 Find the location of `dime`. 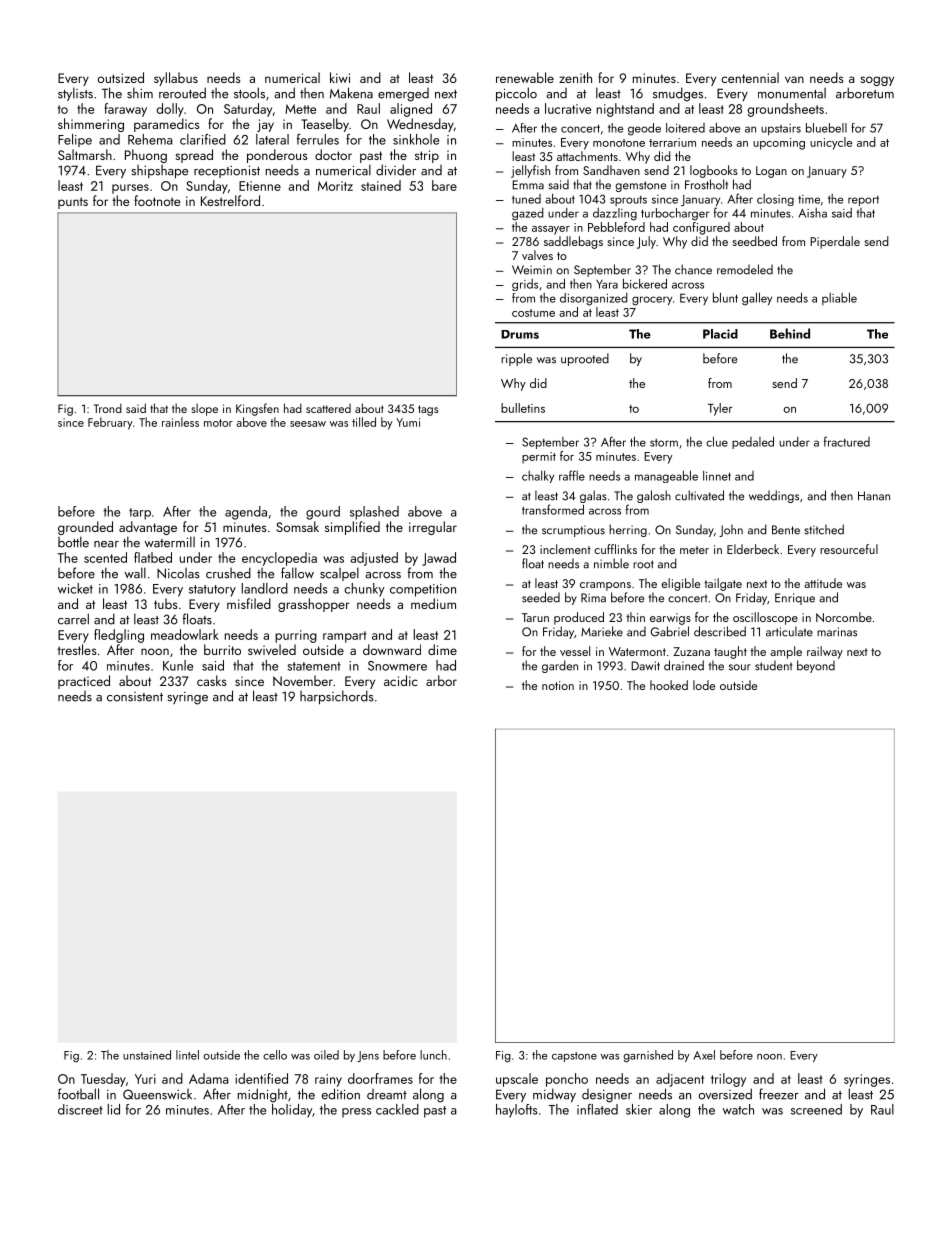

dime is located at coordinates (442, 649).
